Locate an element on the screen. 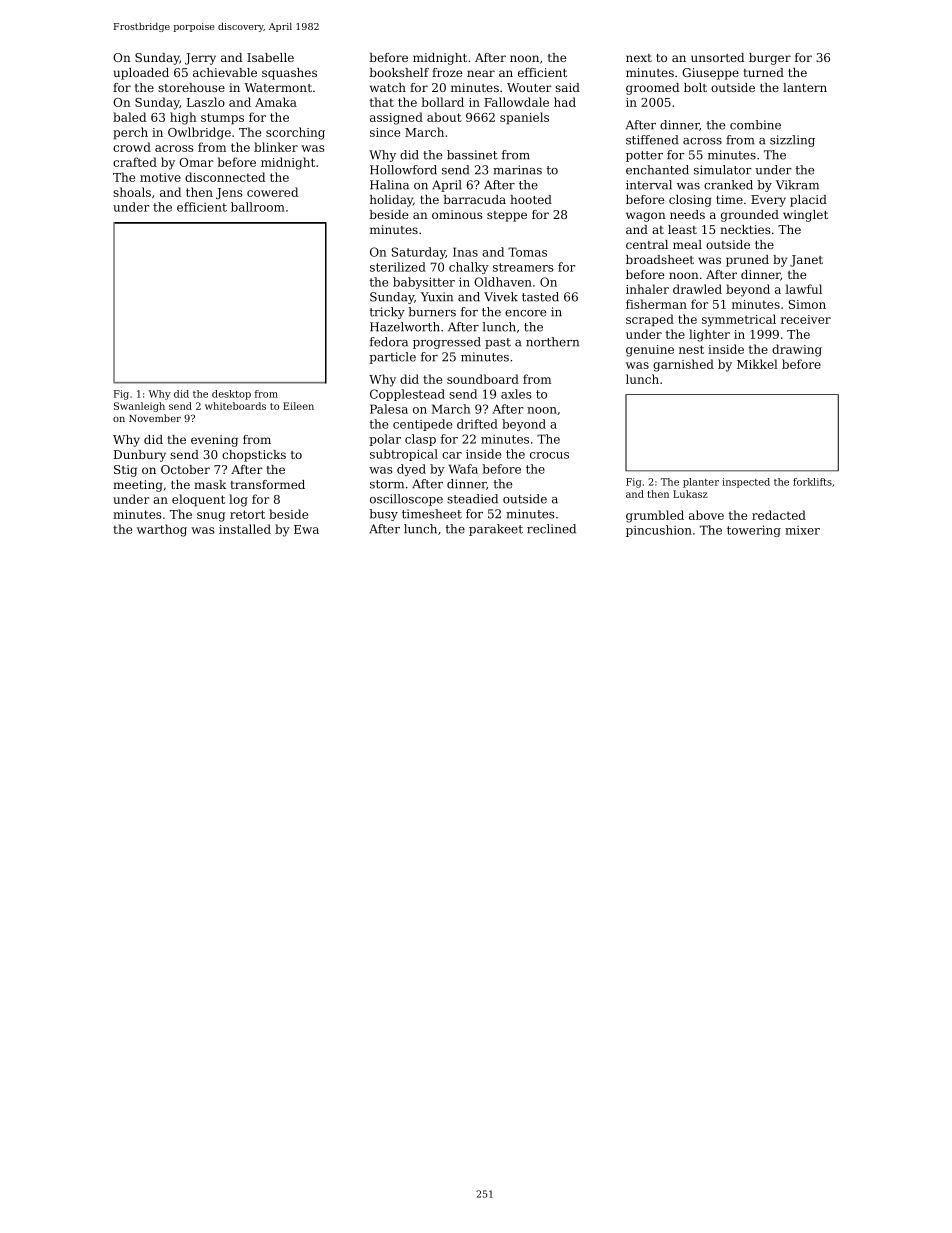 The width and height of the screenshot is (952, 1233). warthog is located at coordinates (162, 530).
